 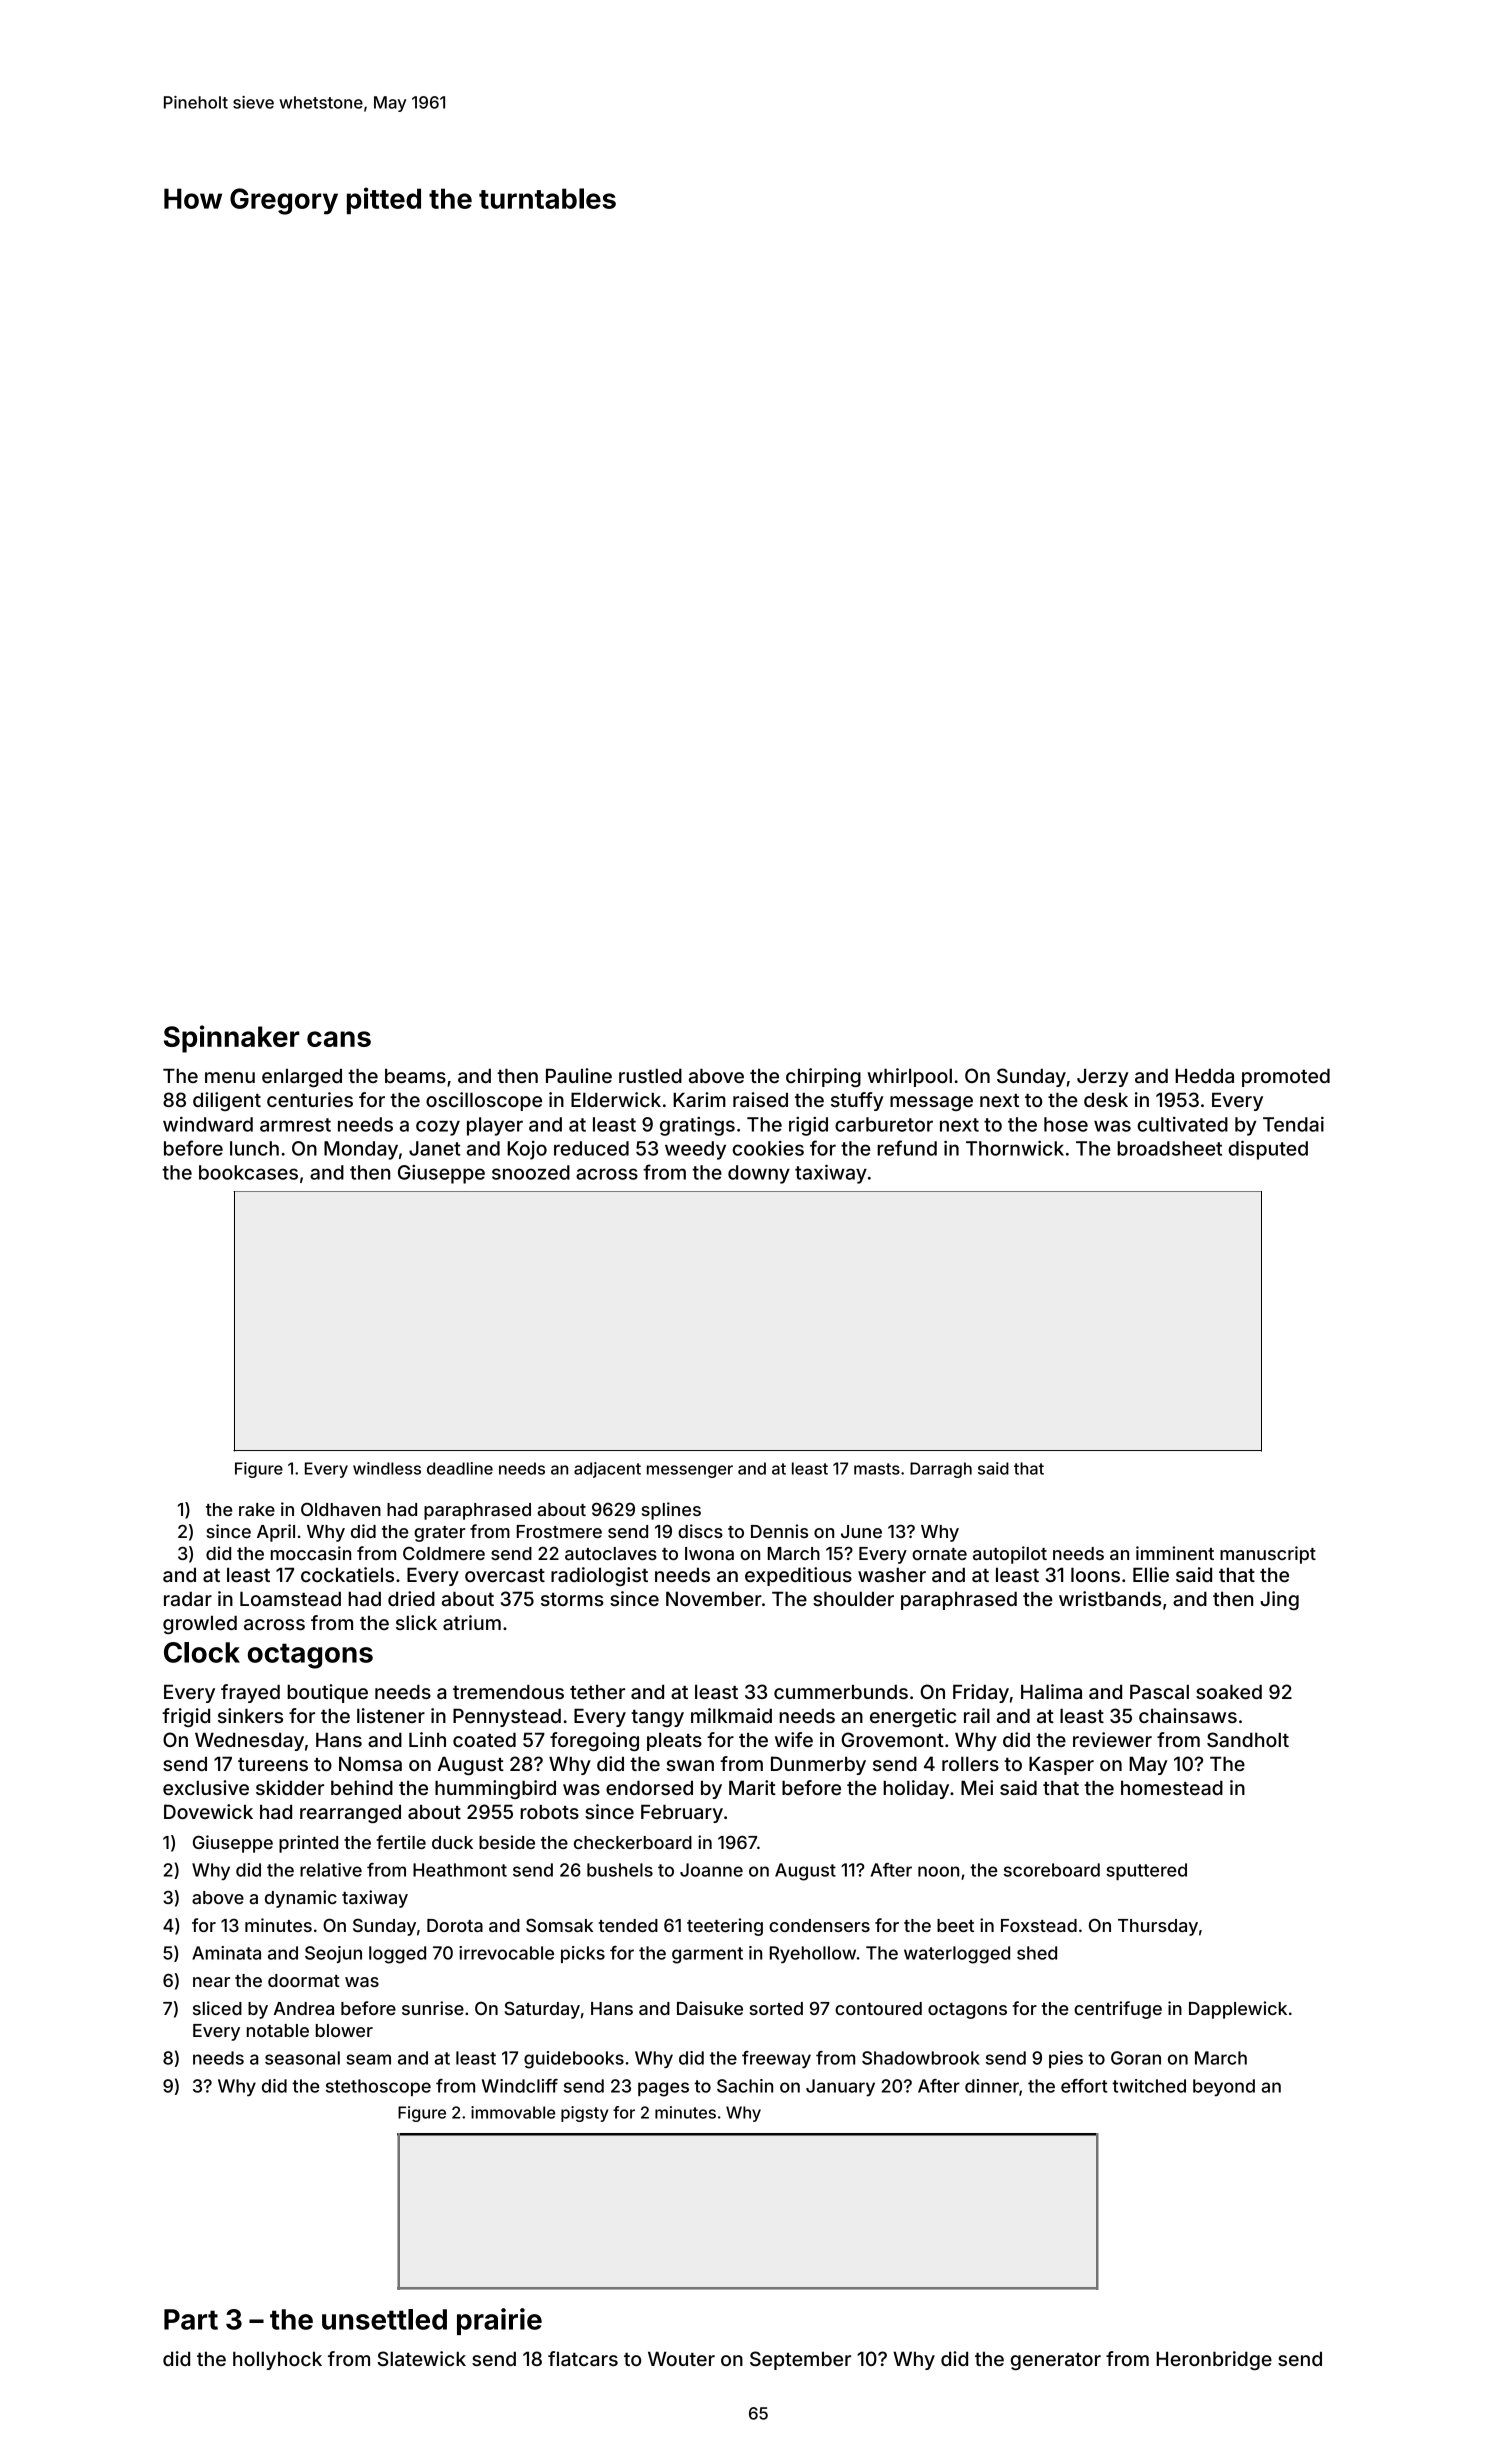 I want to click on sliced, so click(x=217, y=2008).
